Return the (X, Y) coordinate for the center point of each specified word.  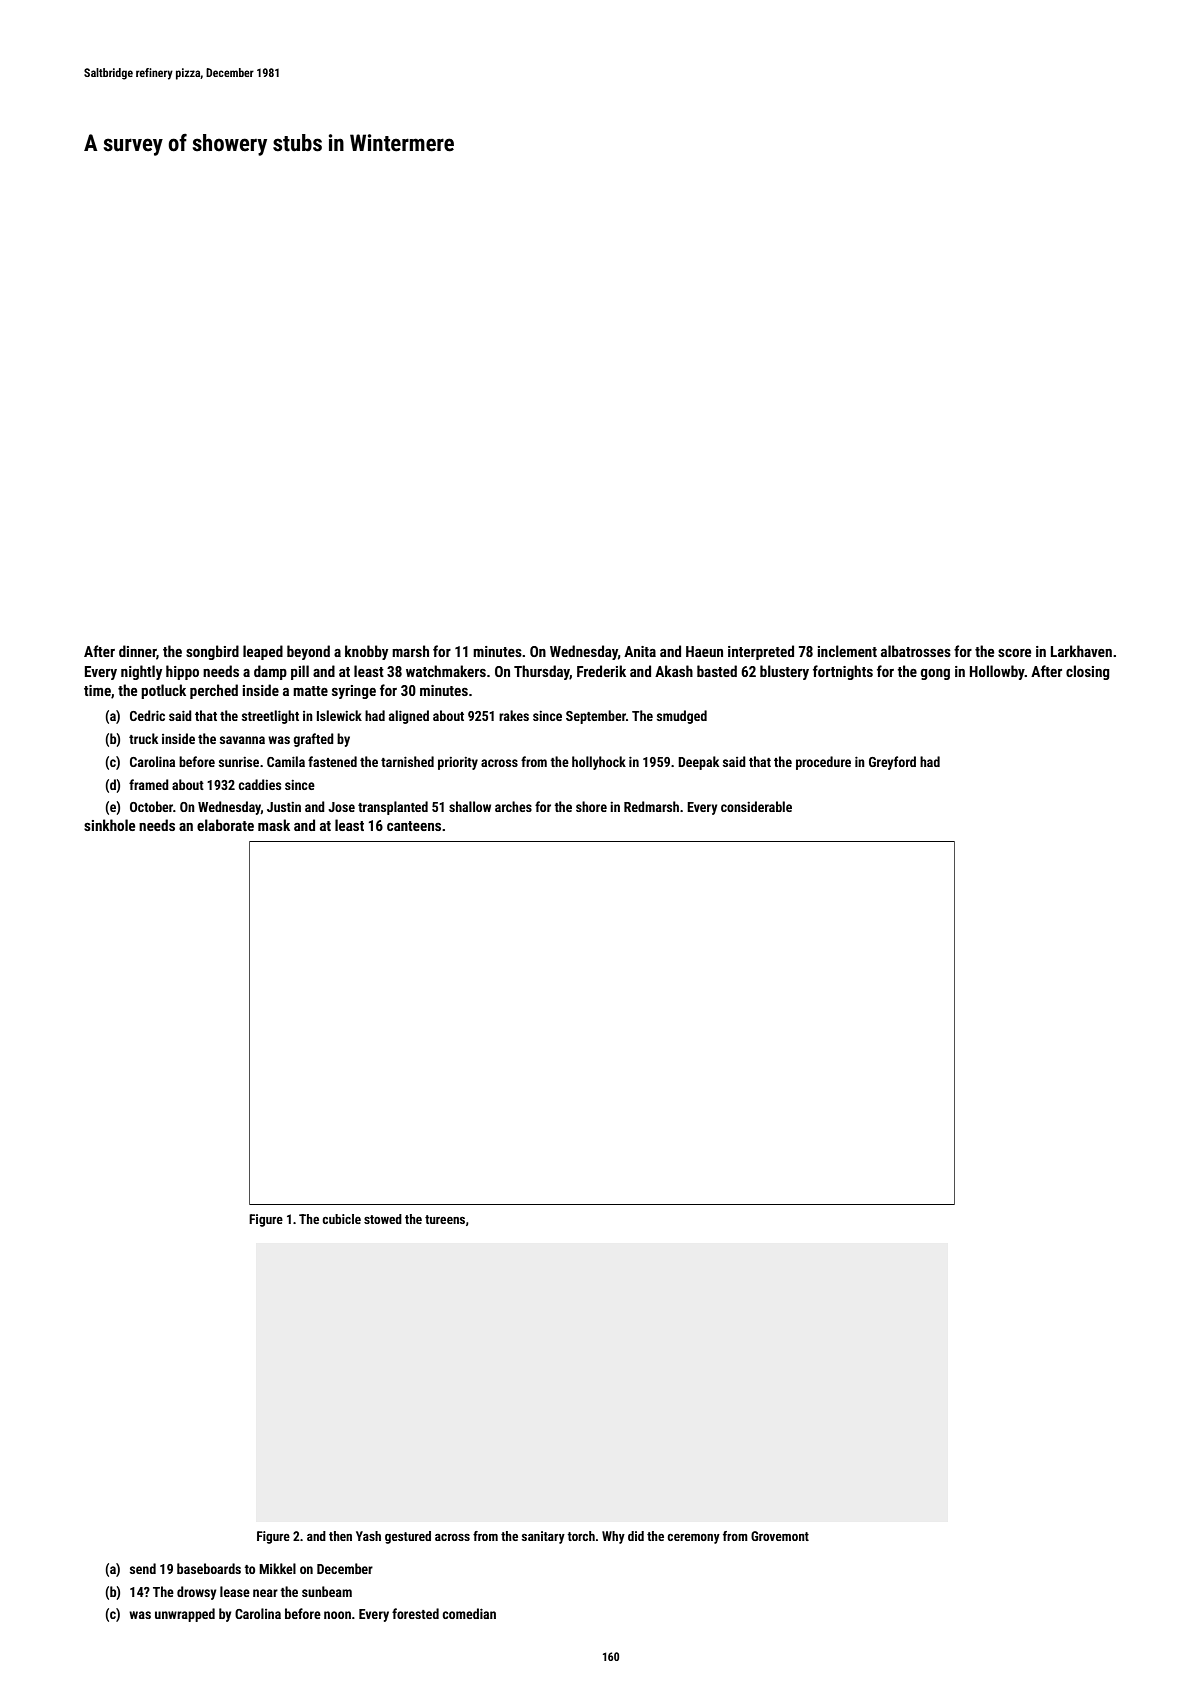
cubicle (341, 1219)
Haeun (704, 651)
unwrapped (185, 1615)
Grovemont (780, 1536)
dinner (138, 652)
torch (581, 1536)
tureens (445, 1219)
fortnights (843, 672)
